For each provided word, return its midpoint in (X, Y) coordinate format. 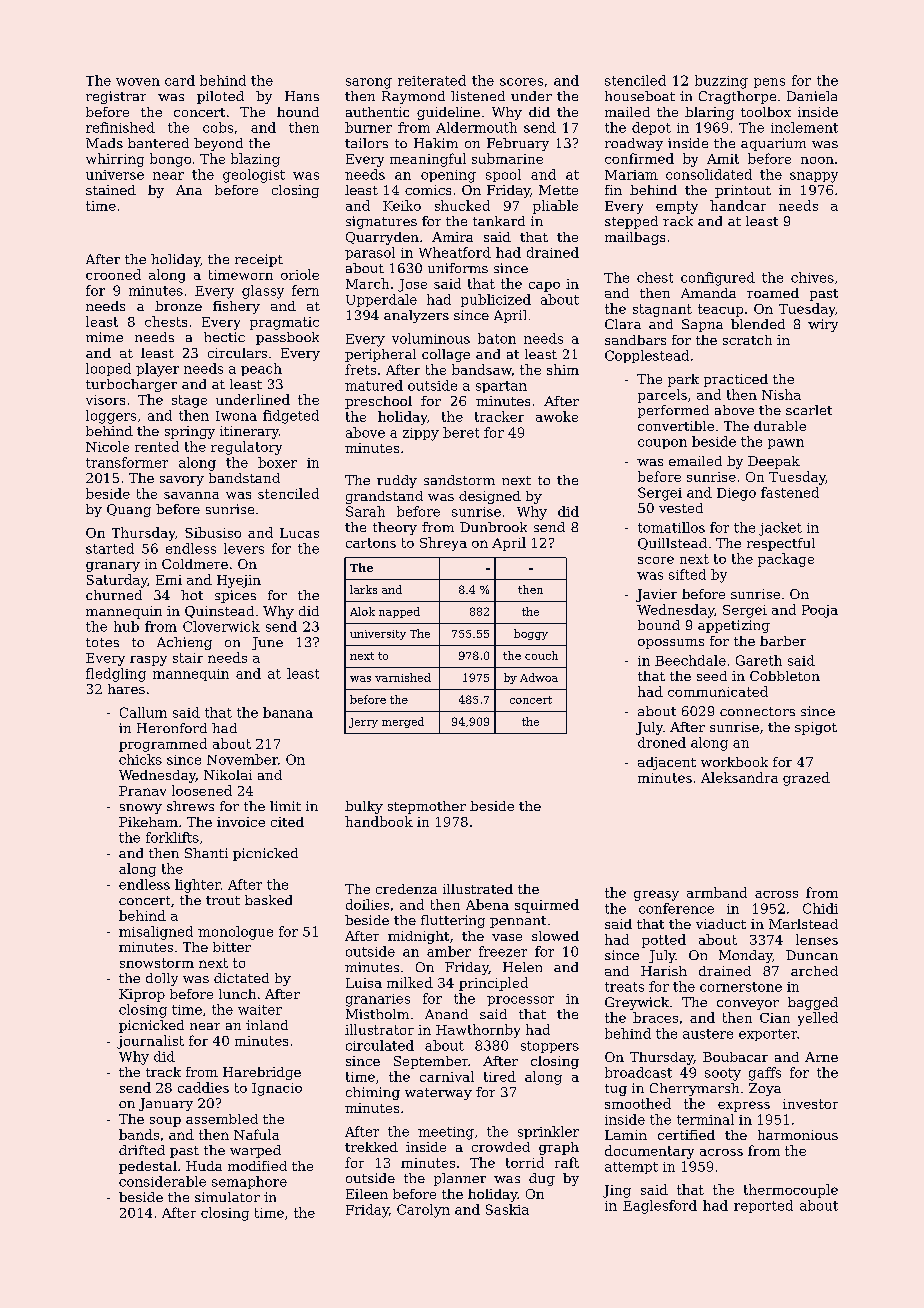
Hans (302, 96)
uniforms (458, 268)
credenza (406, 889)
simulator (227, 1197)
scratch (747, 340)
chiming (373, 1093)
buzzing (721, 82)
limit (285, 806)
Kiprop (142, 995)
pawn (786, 444)
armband (717, 892)
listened (478, 96)
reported (763, 1206)
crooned (113, 274)
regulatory (246, 448)
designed (490, 497)
